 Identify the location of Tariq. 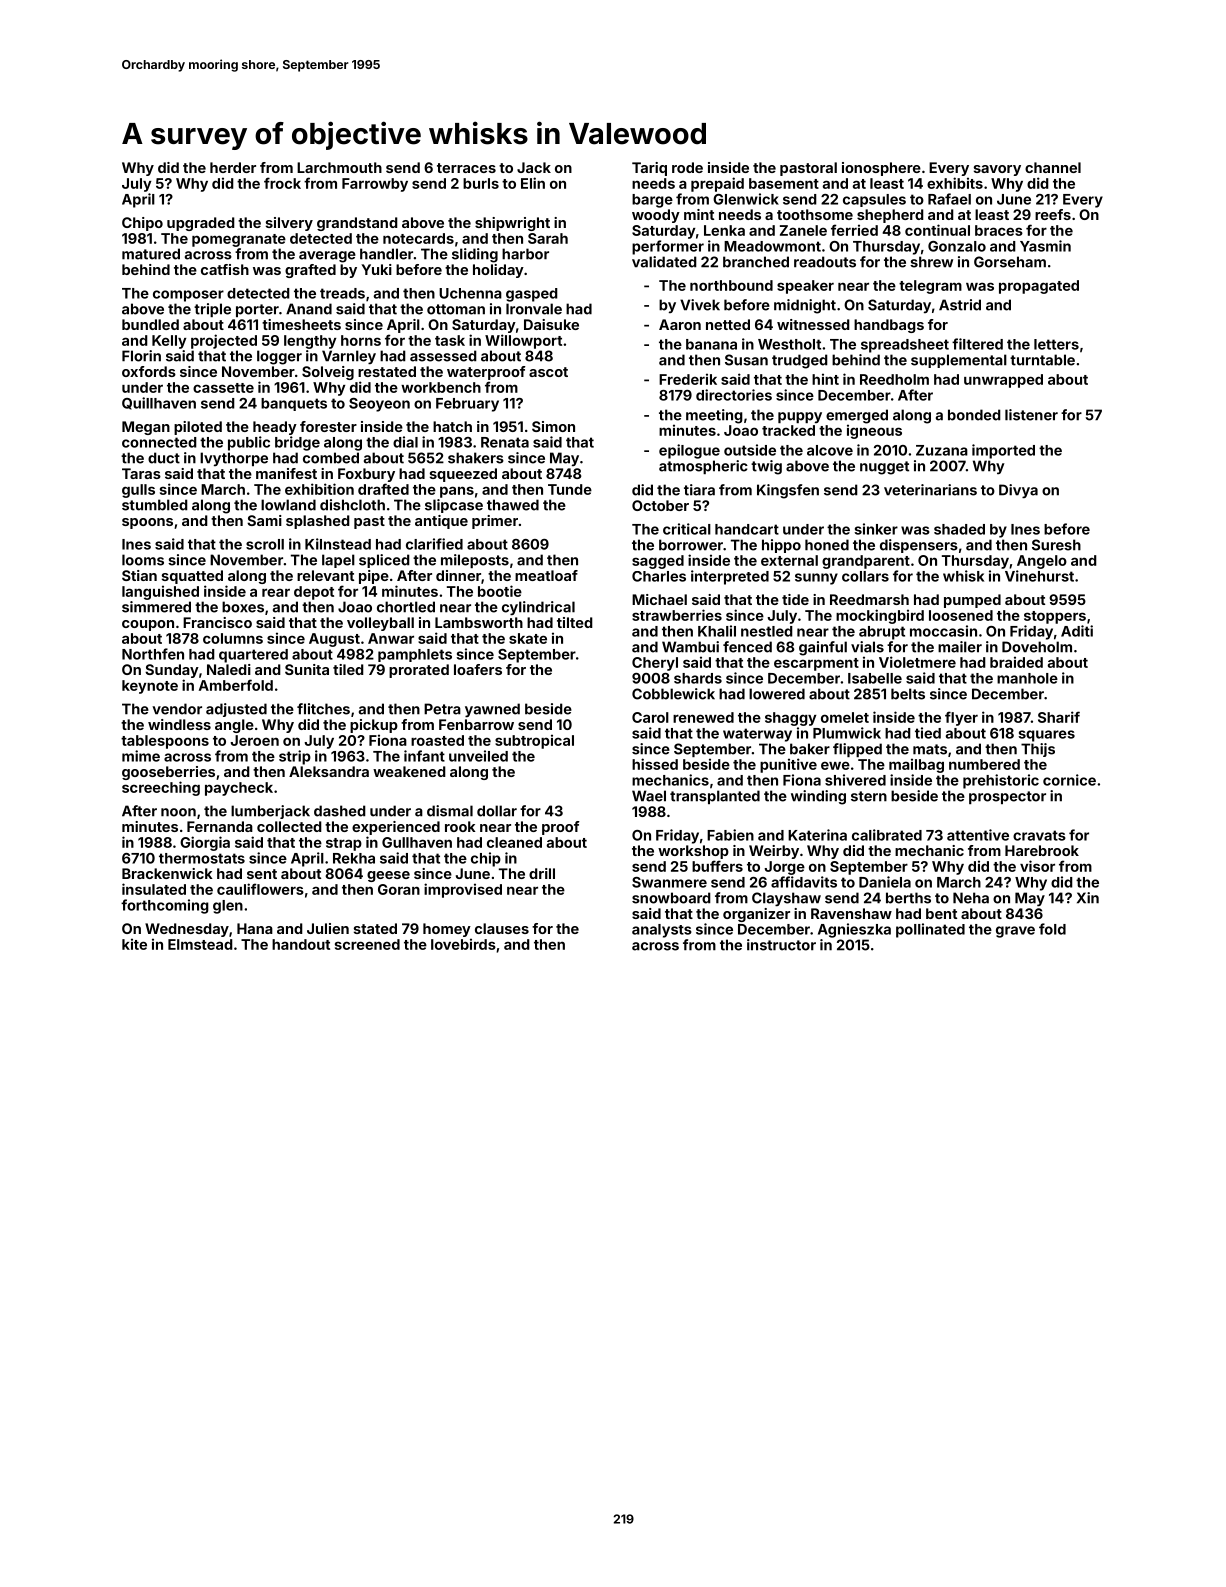
(649, 169).
